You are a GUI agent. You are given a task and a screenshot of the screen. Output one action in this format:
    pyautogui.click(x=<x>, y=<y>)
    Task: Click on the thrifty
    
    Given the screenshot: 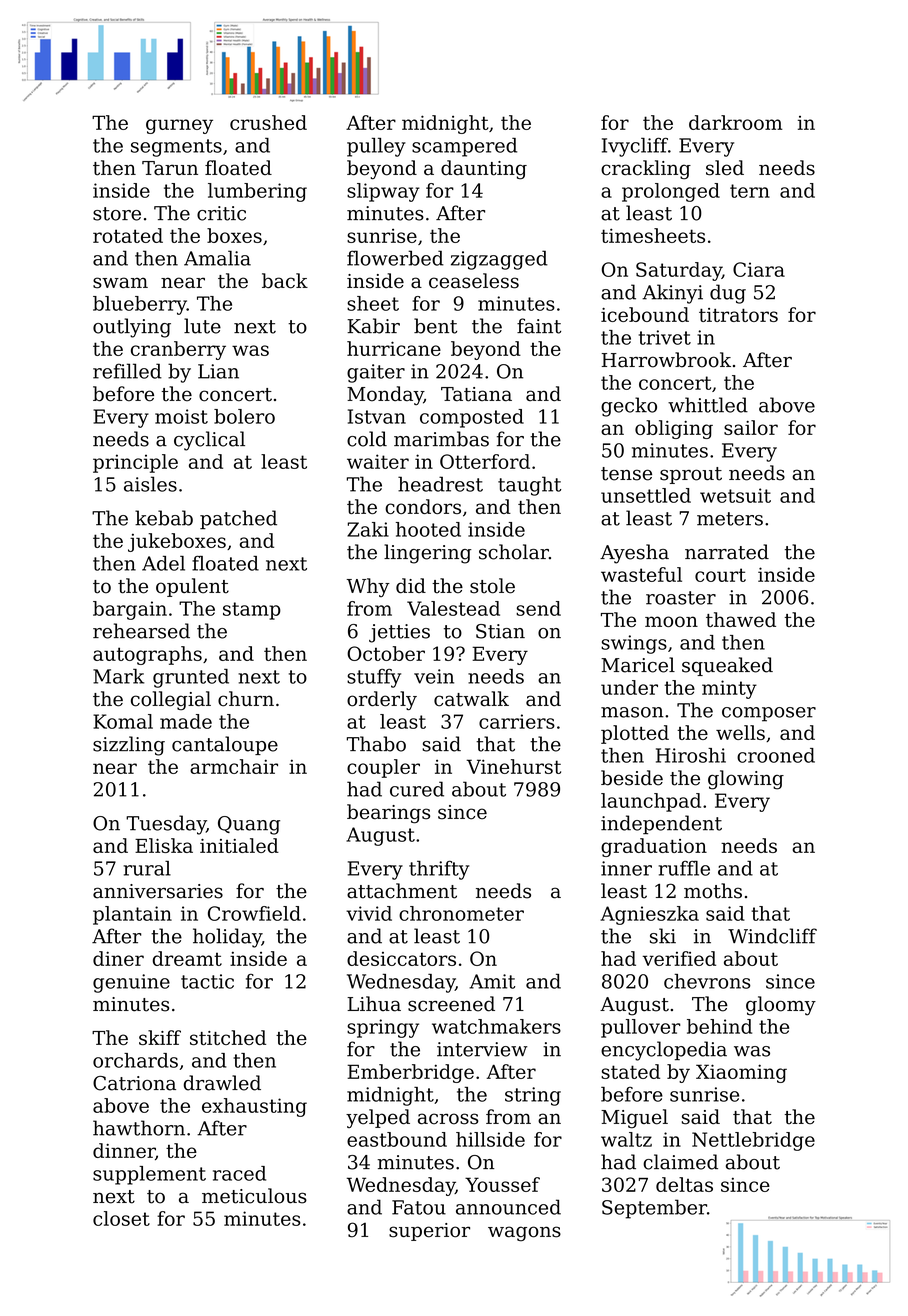 What is the action you would take?
    pyautogui.click(x=439, y=870)
